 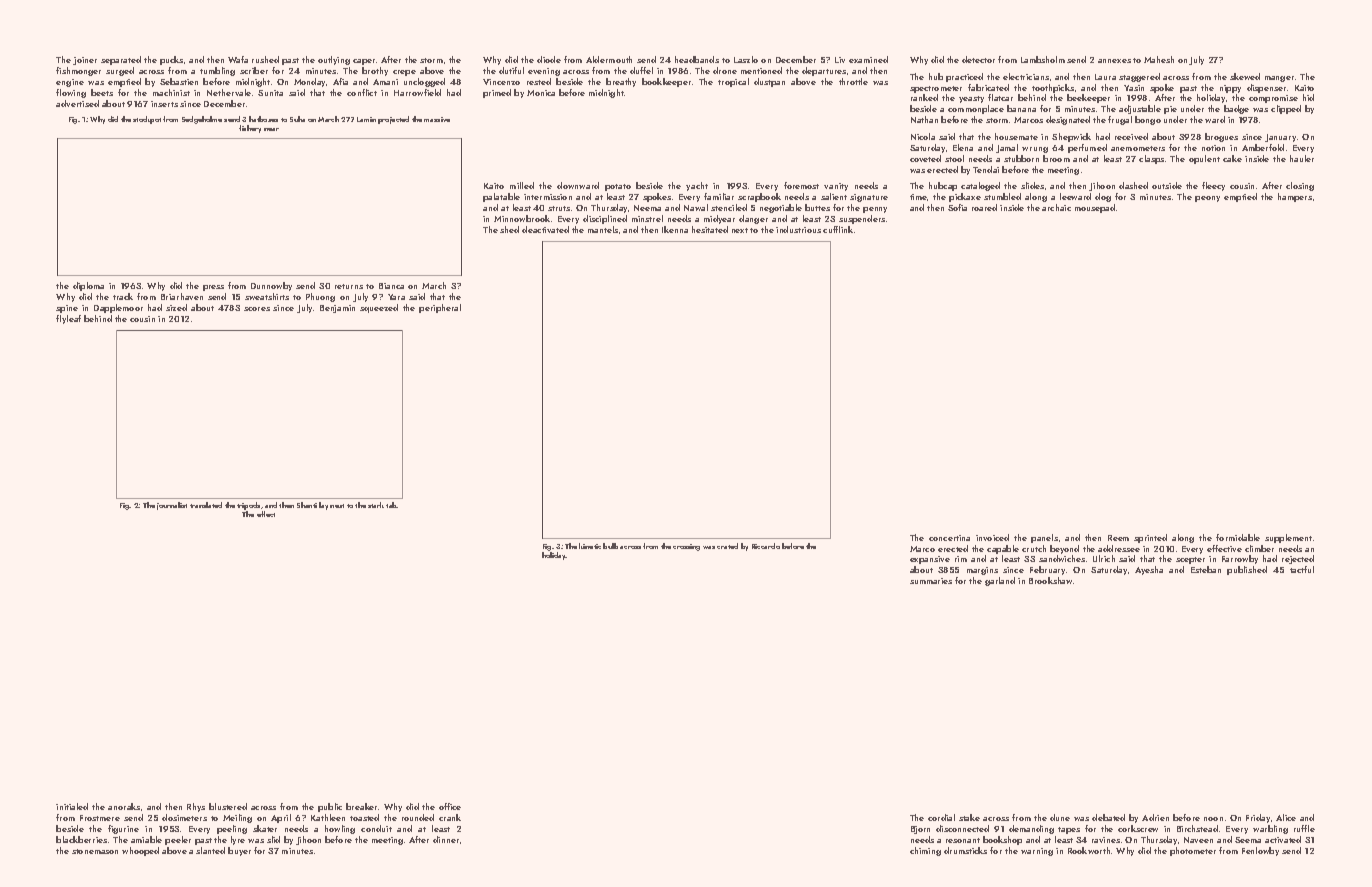 What do you see at coordinates (140, 851) in the screenshot?
I see `whooped` at bounding box center [140, 851].
